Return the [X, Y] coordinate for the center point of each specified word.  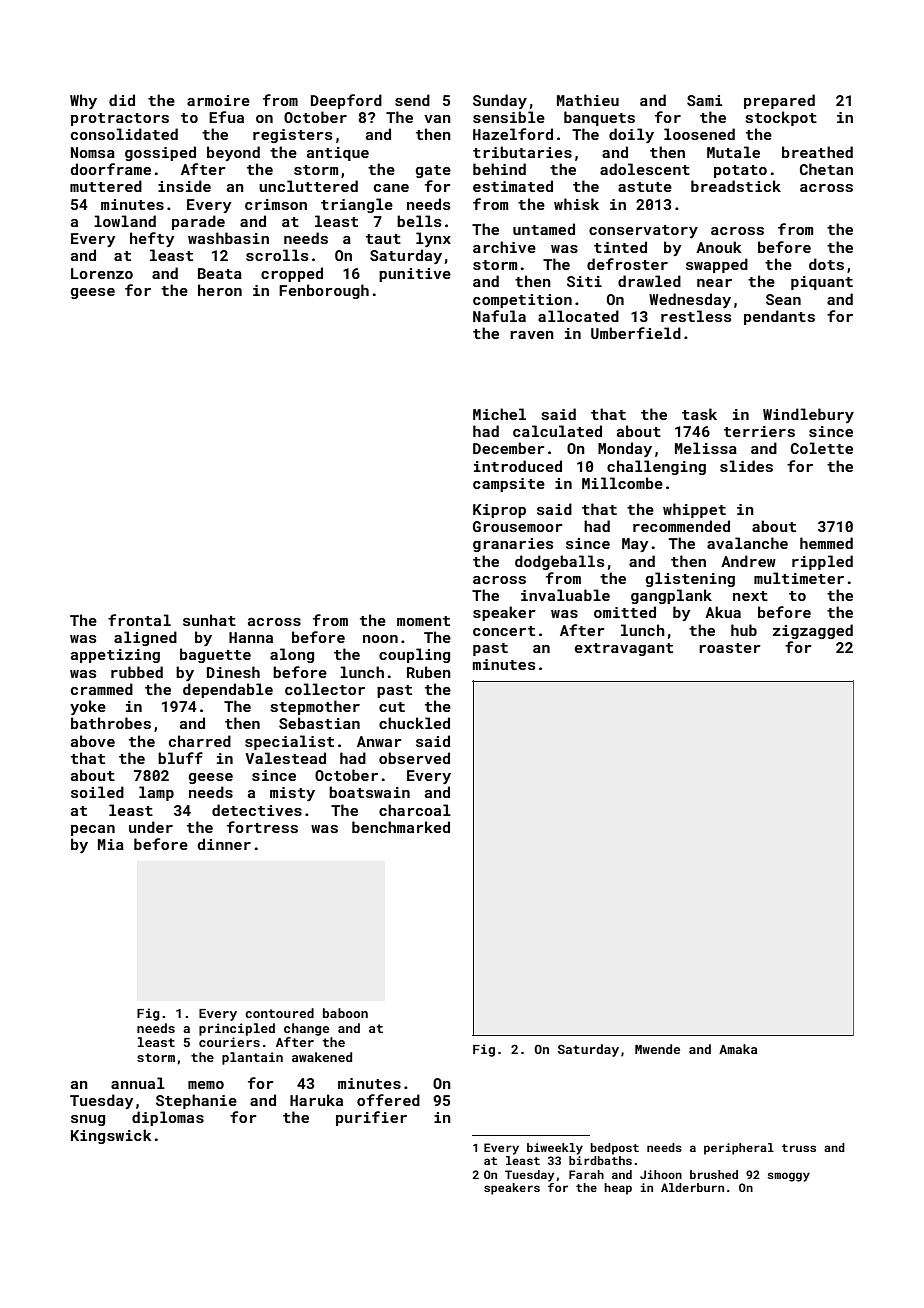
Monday [625, 449]
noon [380, 639]
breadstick [736, 186]
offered [388, 1100]
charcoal [415, 810]
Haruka [316, 1100]
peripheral [739, 1149]
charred [200, 741]
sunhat [209, 620]
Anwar [379, 741]
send [412, 100]
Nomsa [93, 152]
